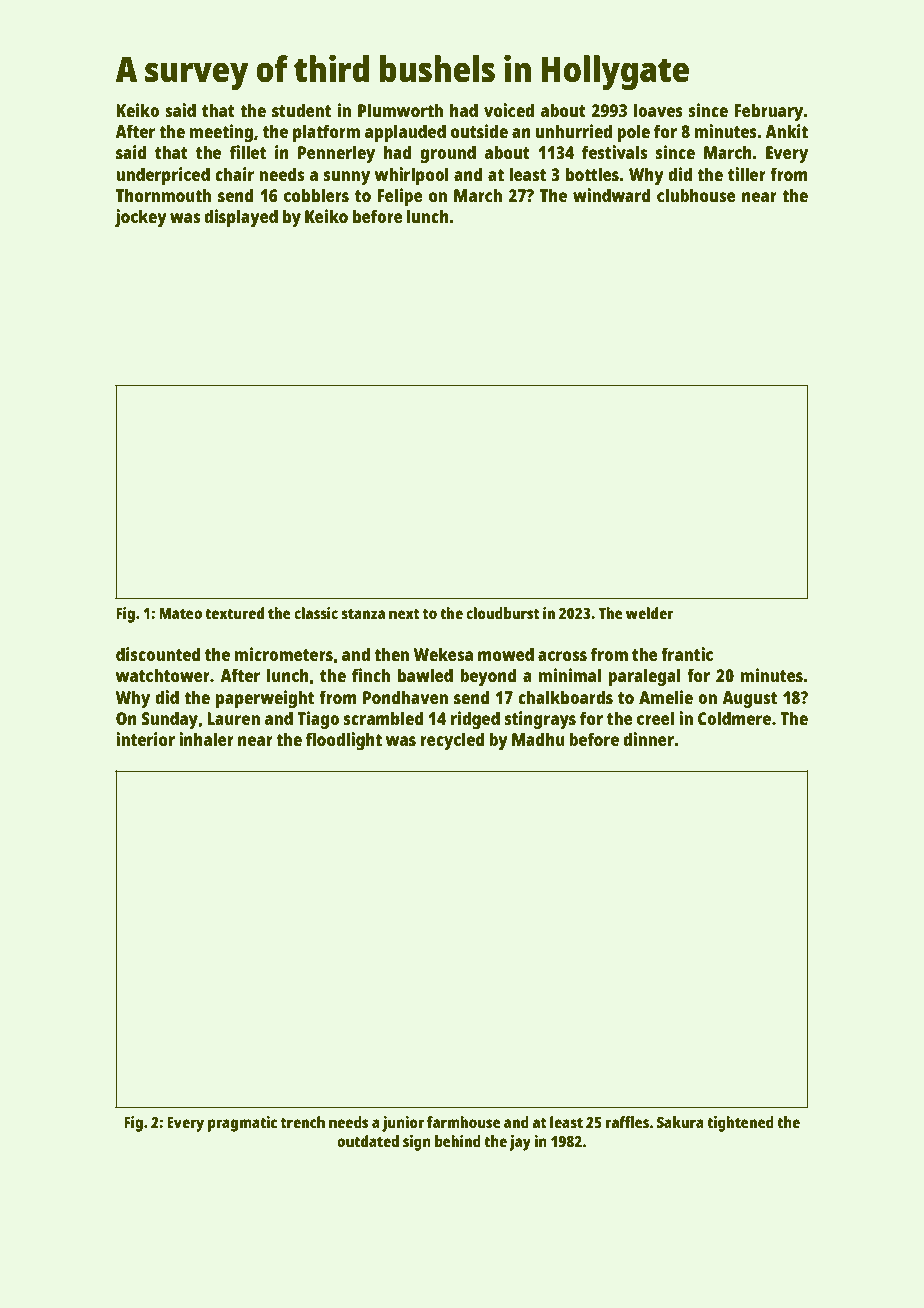 The height and width of the screenshot is (1308, 924). Describe the element at coordinates (145, 739) in the screenshot. I see `interior` at that location.
